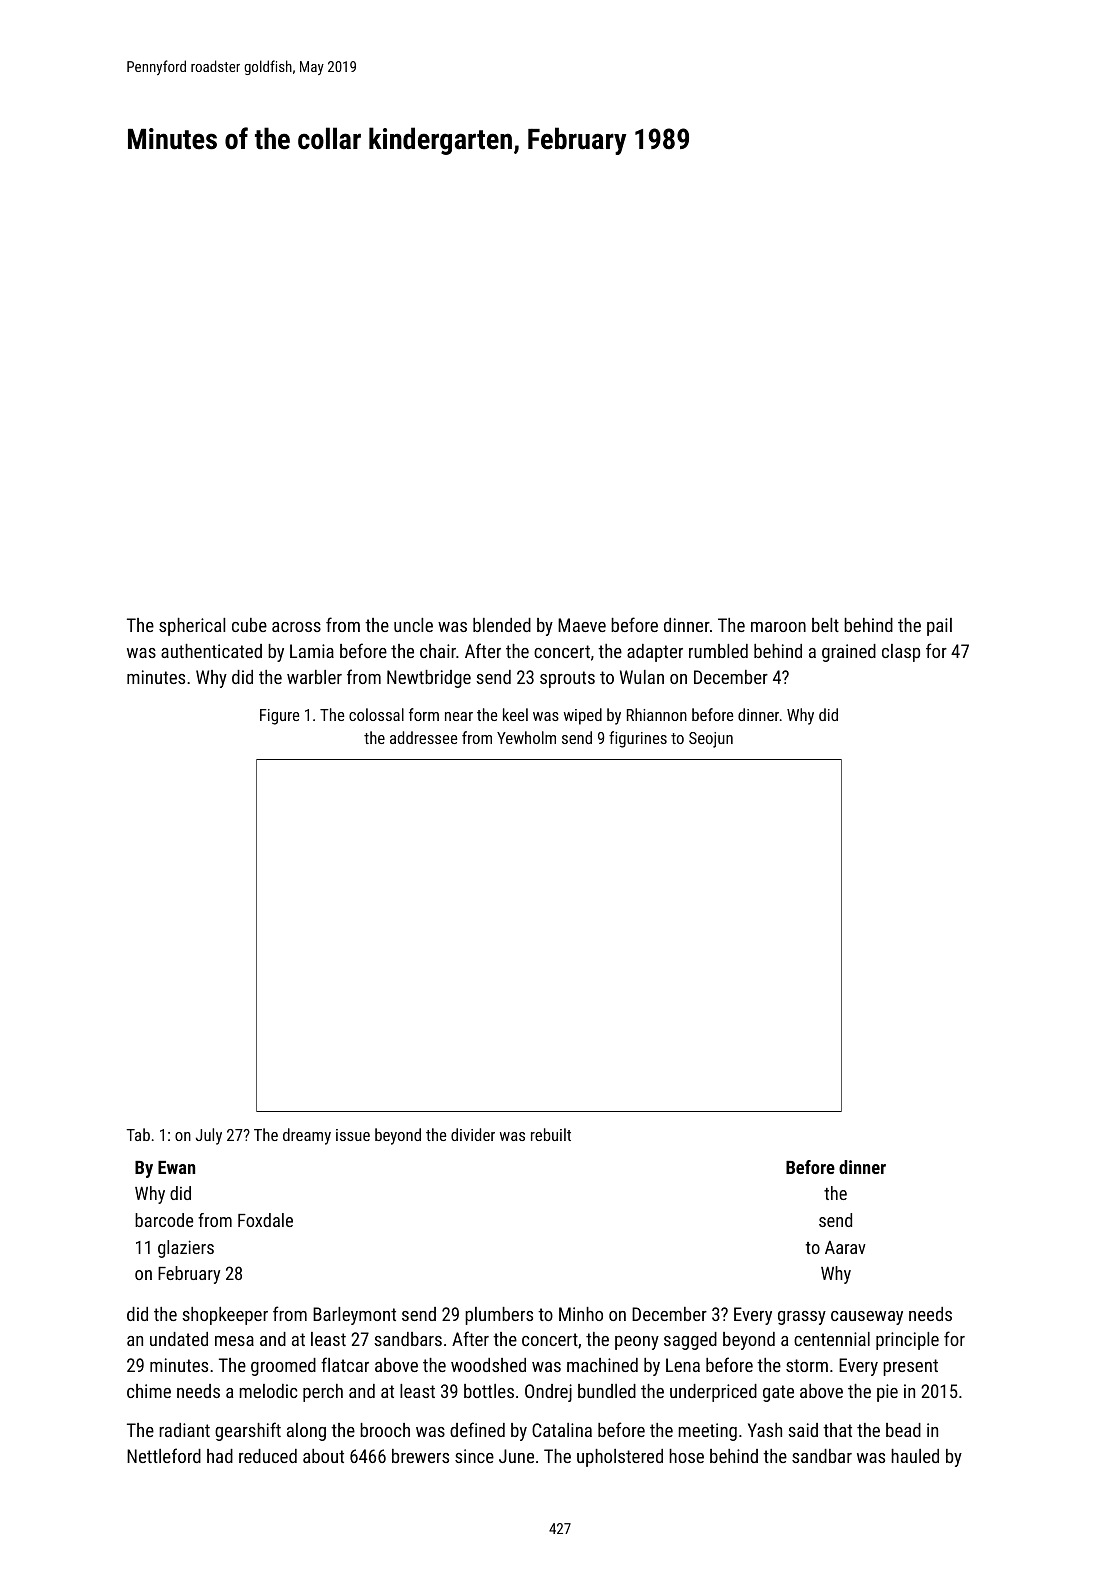  I want to click on Aarav, so click(845, 1247).
